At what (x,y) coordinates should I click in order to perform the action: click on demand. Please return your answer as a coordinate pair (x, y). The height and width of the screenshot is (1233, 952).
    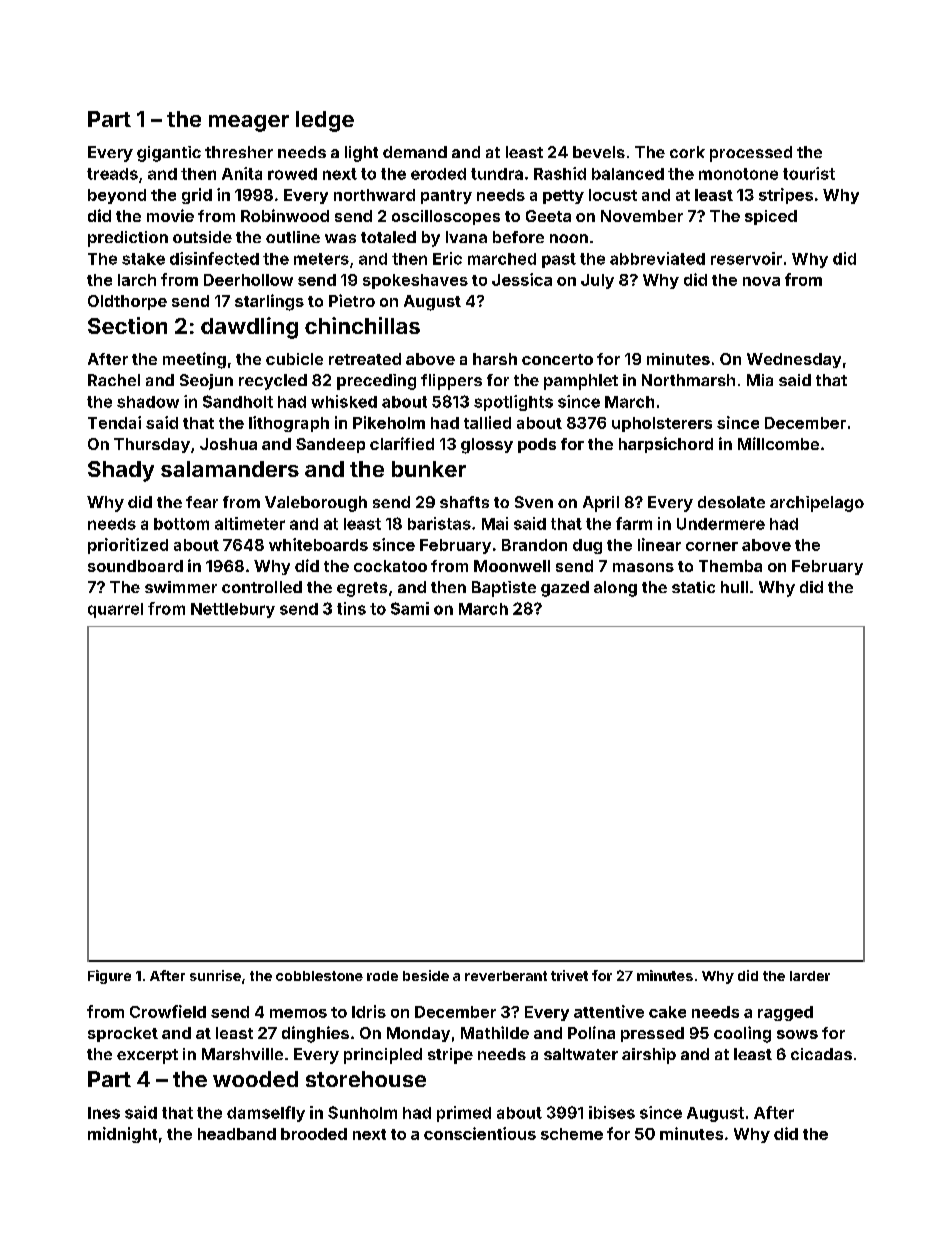
    Looking at the image, I should click on (415, 152).
